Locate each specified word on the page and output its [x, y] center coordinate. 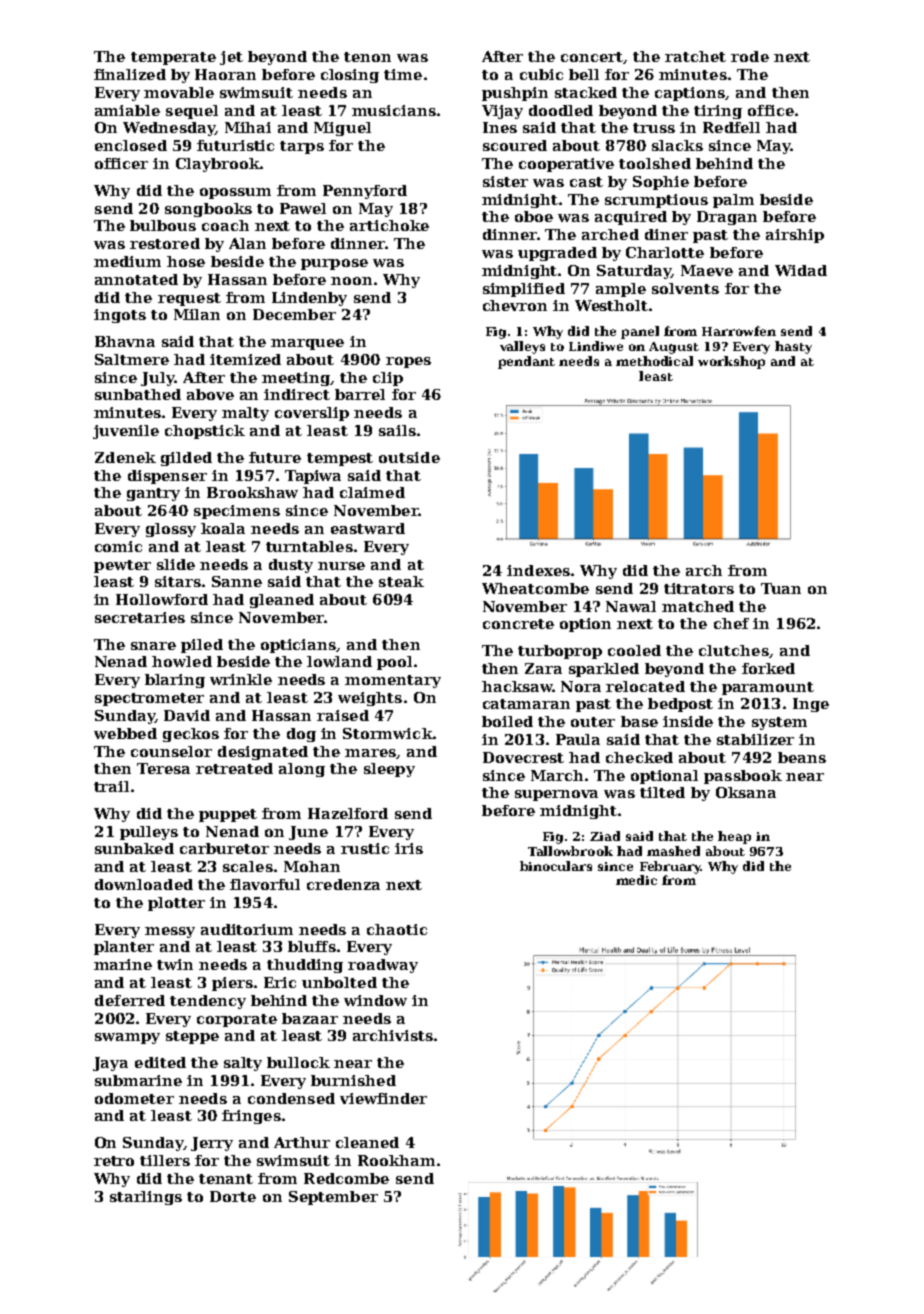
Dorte [233, 1196]
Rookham [396, 1160]
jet [231, 58]
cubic [541, 74]
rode [750, 56]
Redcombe [346, 1178]
